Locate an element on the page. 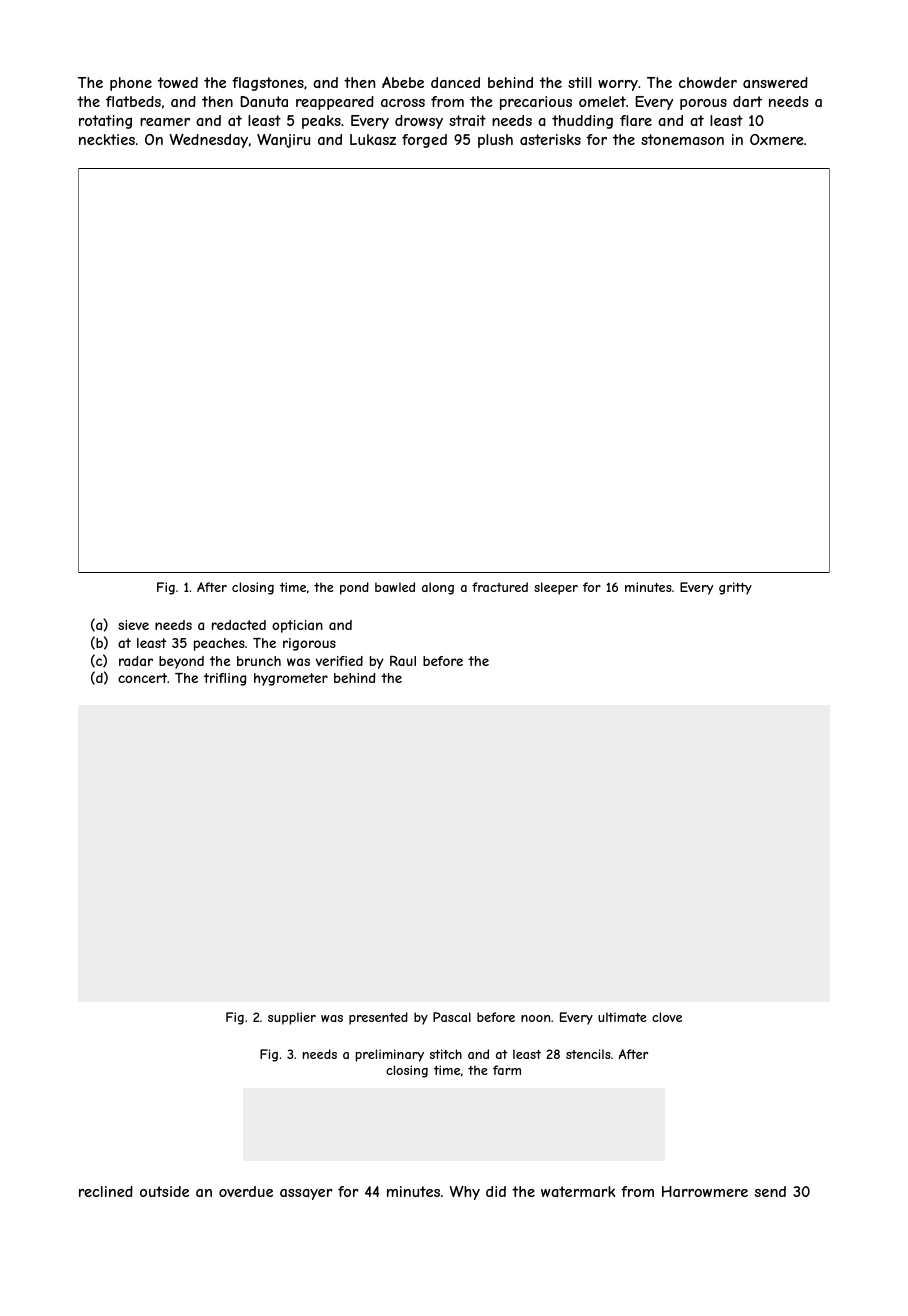  farm is located at coordinates (507, 1070).
